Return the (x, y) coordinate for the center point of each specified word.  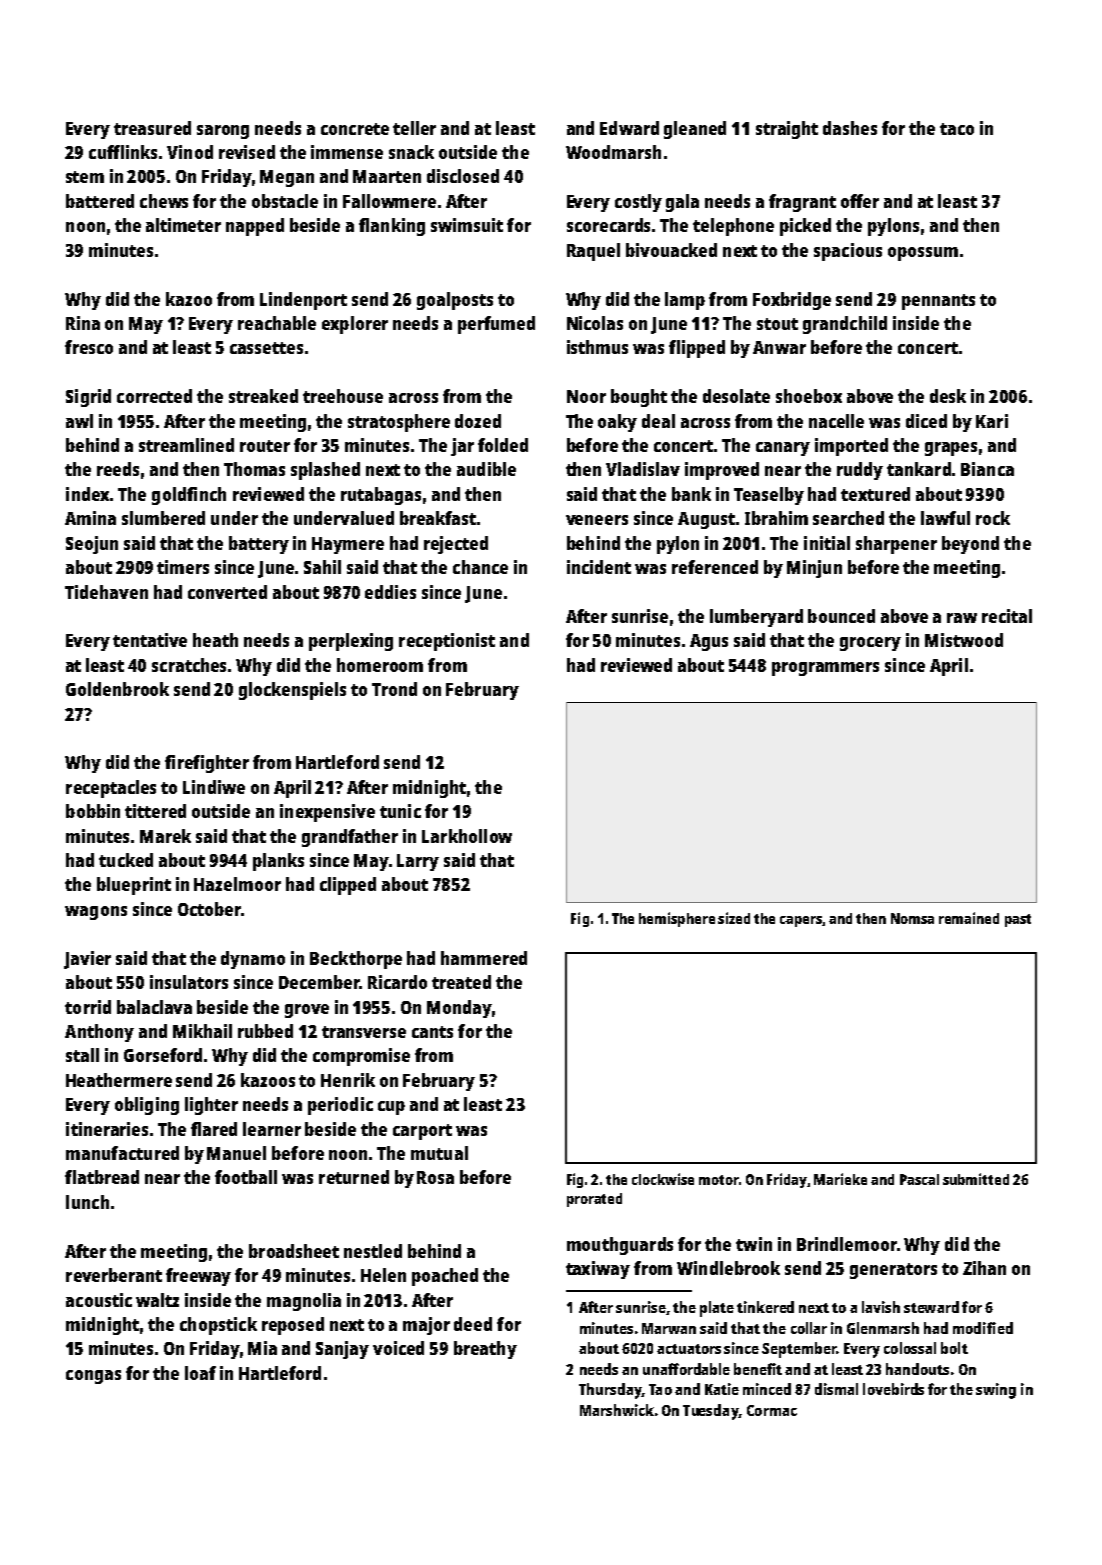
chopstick (218, 1326)
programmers (825, 669)
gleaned (695, 130)
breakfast (438, 518)
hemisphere (677, 919)
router (265, 446)
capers (801, 921)
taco (957, 129)
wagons (96, 913)
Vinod (190, 152)
